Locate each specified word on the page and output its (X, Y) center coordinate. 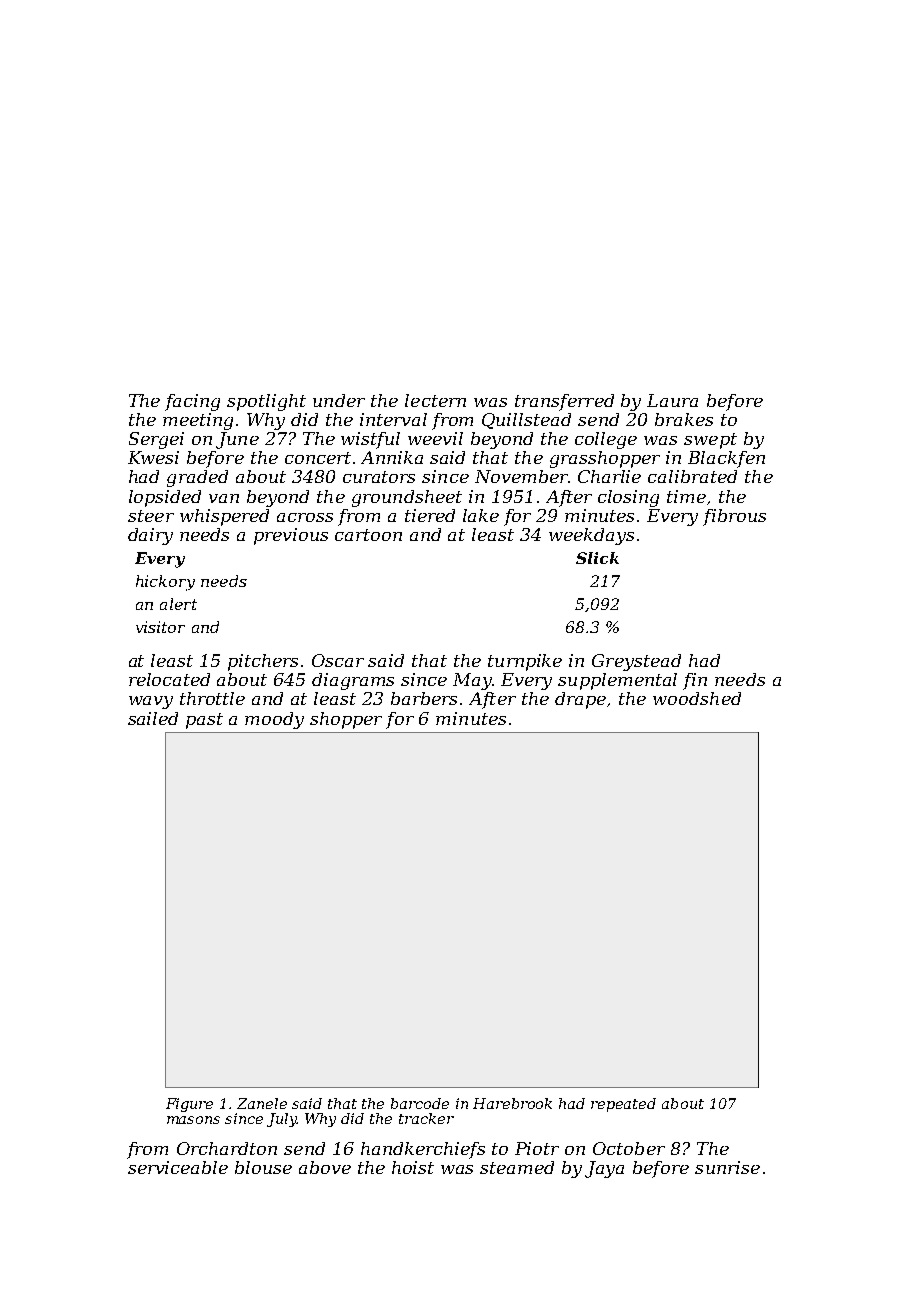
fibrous (734, 517)
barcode (420, 1103)
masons (193, 1120)
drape (580, 700)
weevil (435, 438)
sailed (153, 718)
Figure (189, 1105)
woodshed (697, 698)
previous (291, 536)
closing (628, 498)
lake (481, 515)
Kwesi (153, 457)
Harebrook (512, 1103)
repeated (623, 1105)
